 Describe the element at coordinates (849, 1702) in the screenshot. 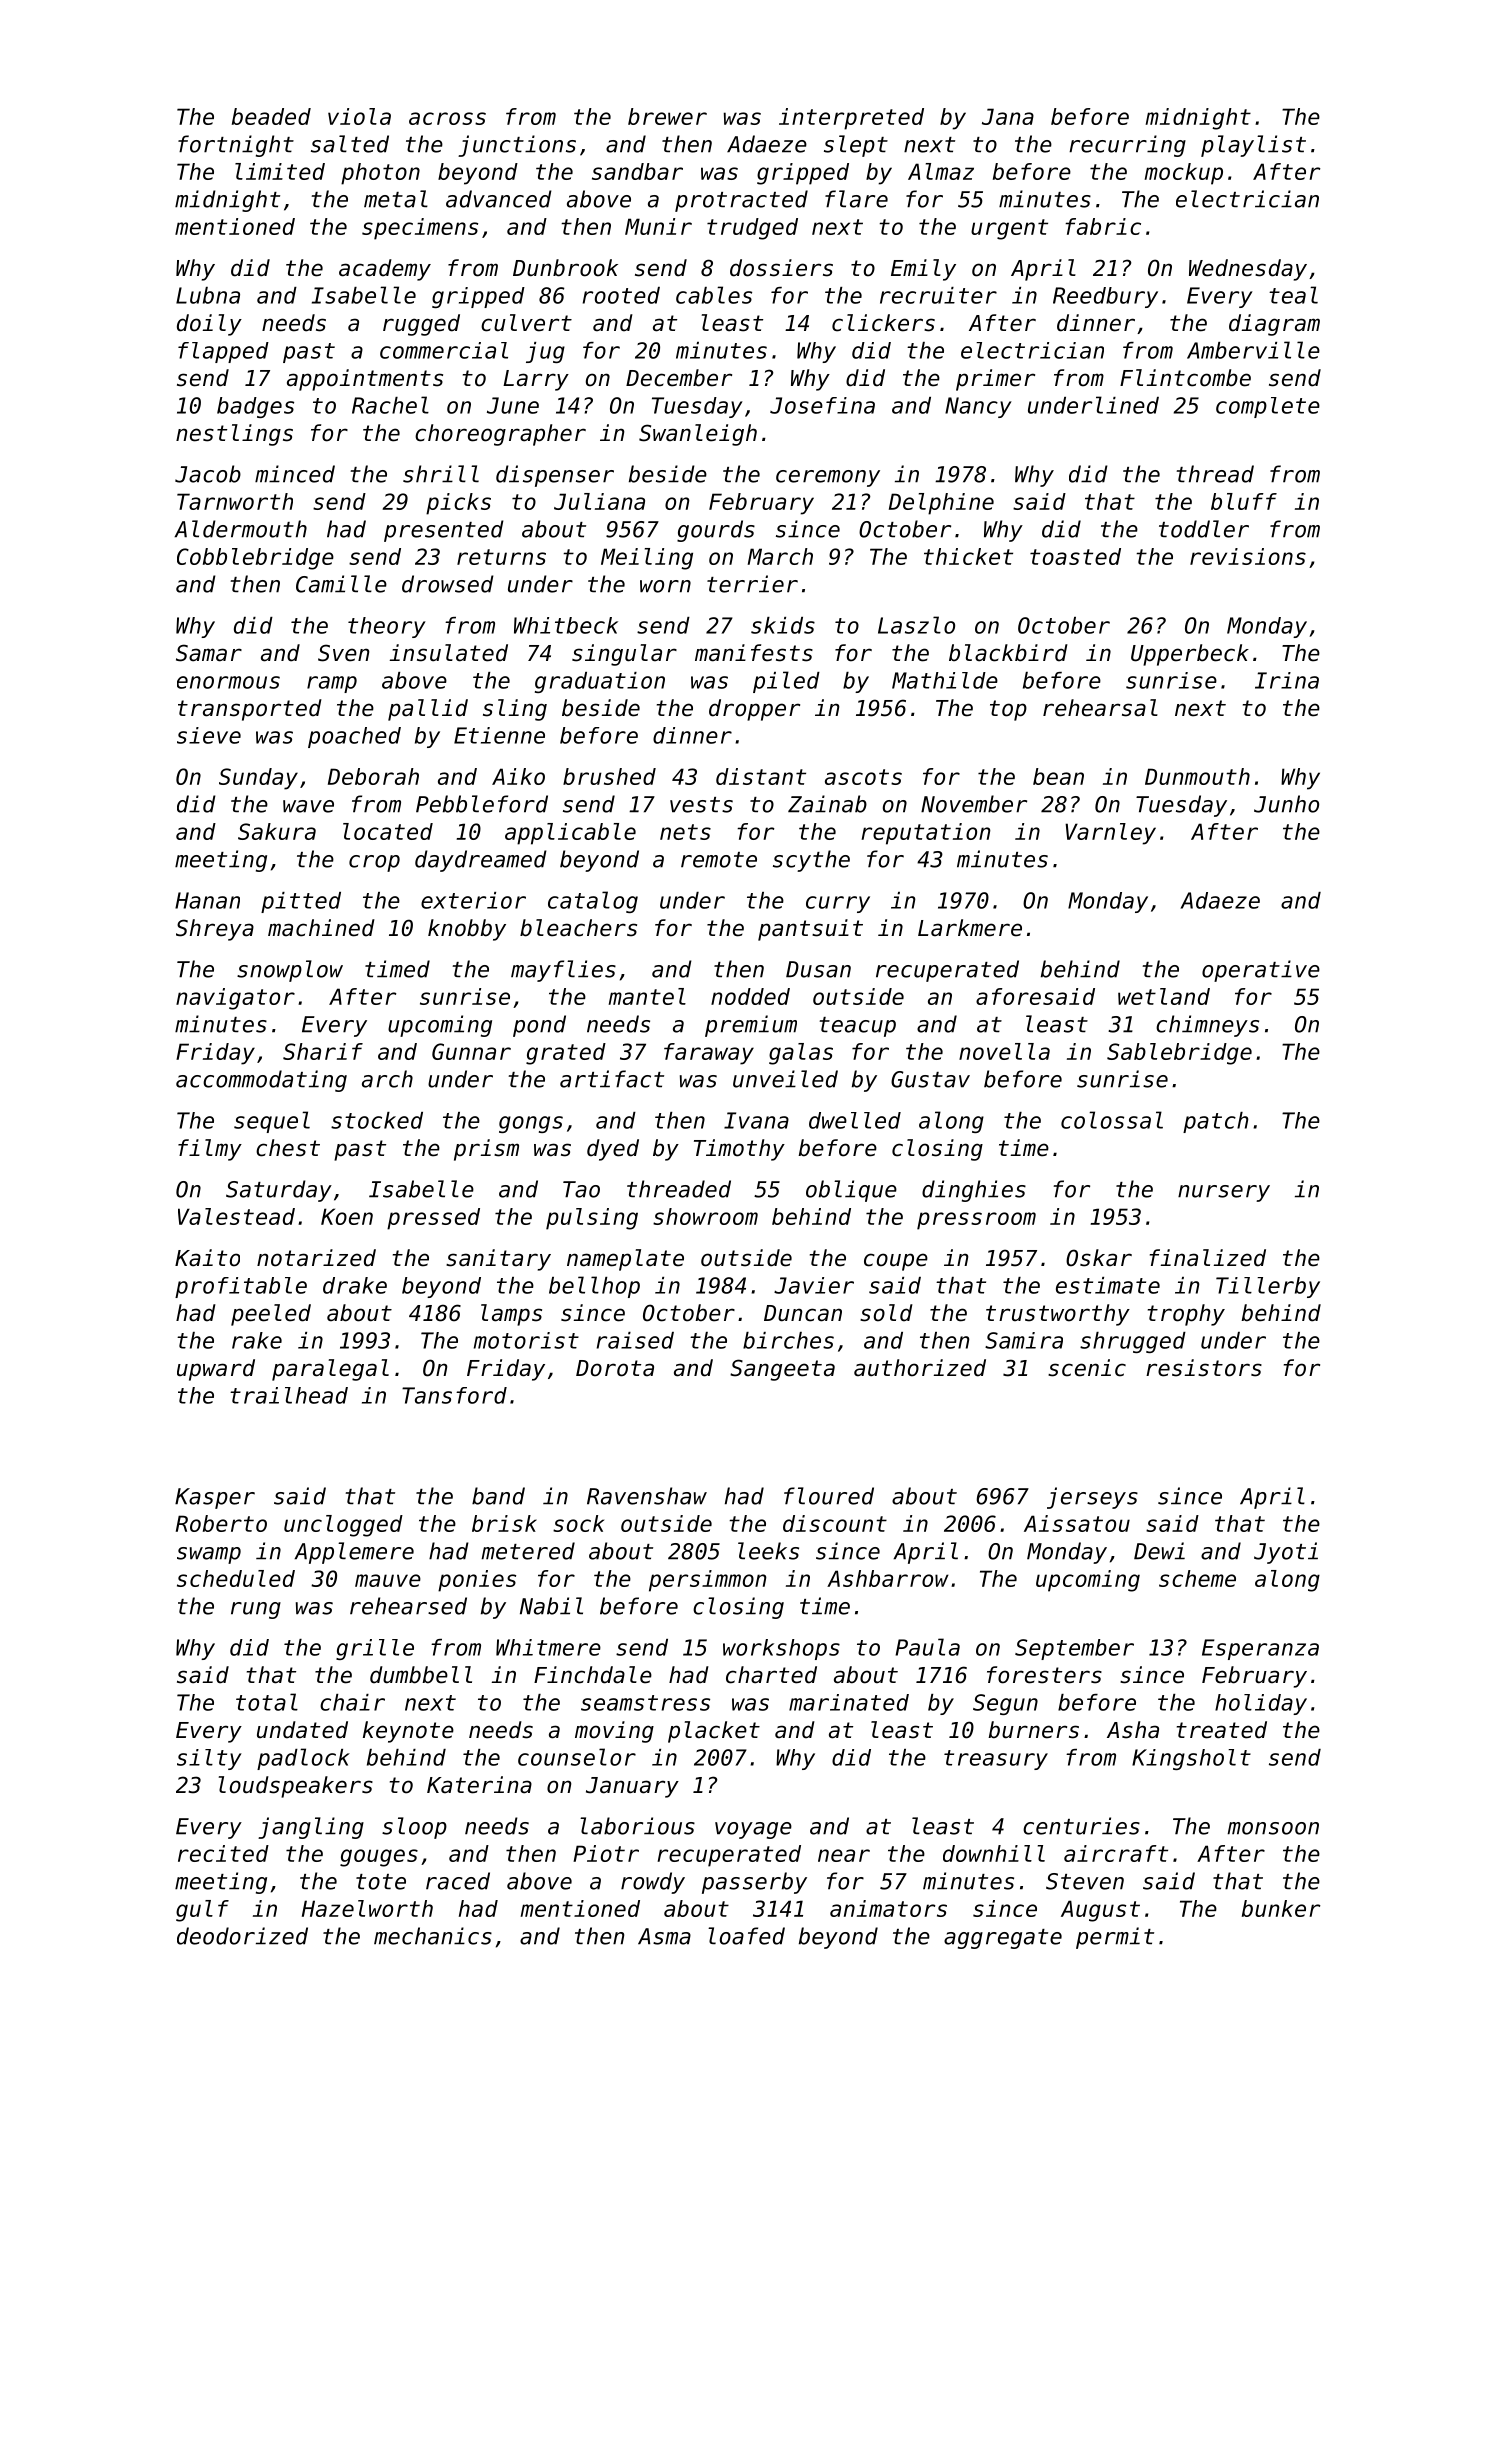

I see `marinated` at that location.
